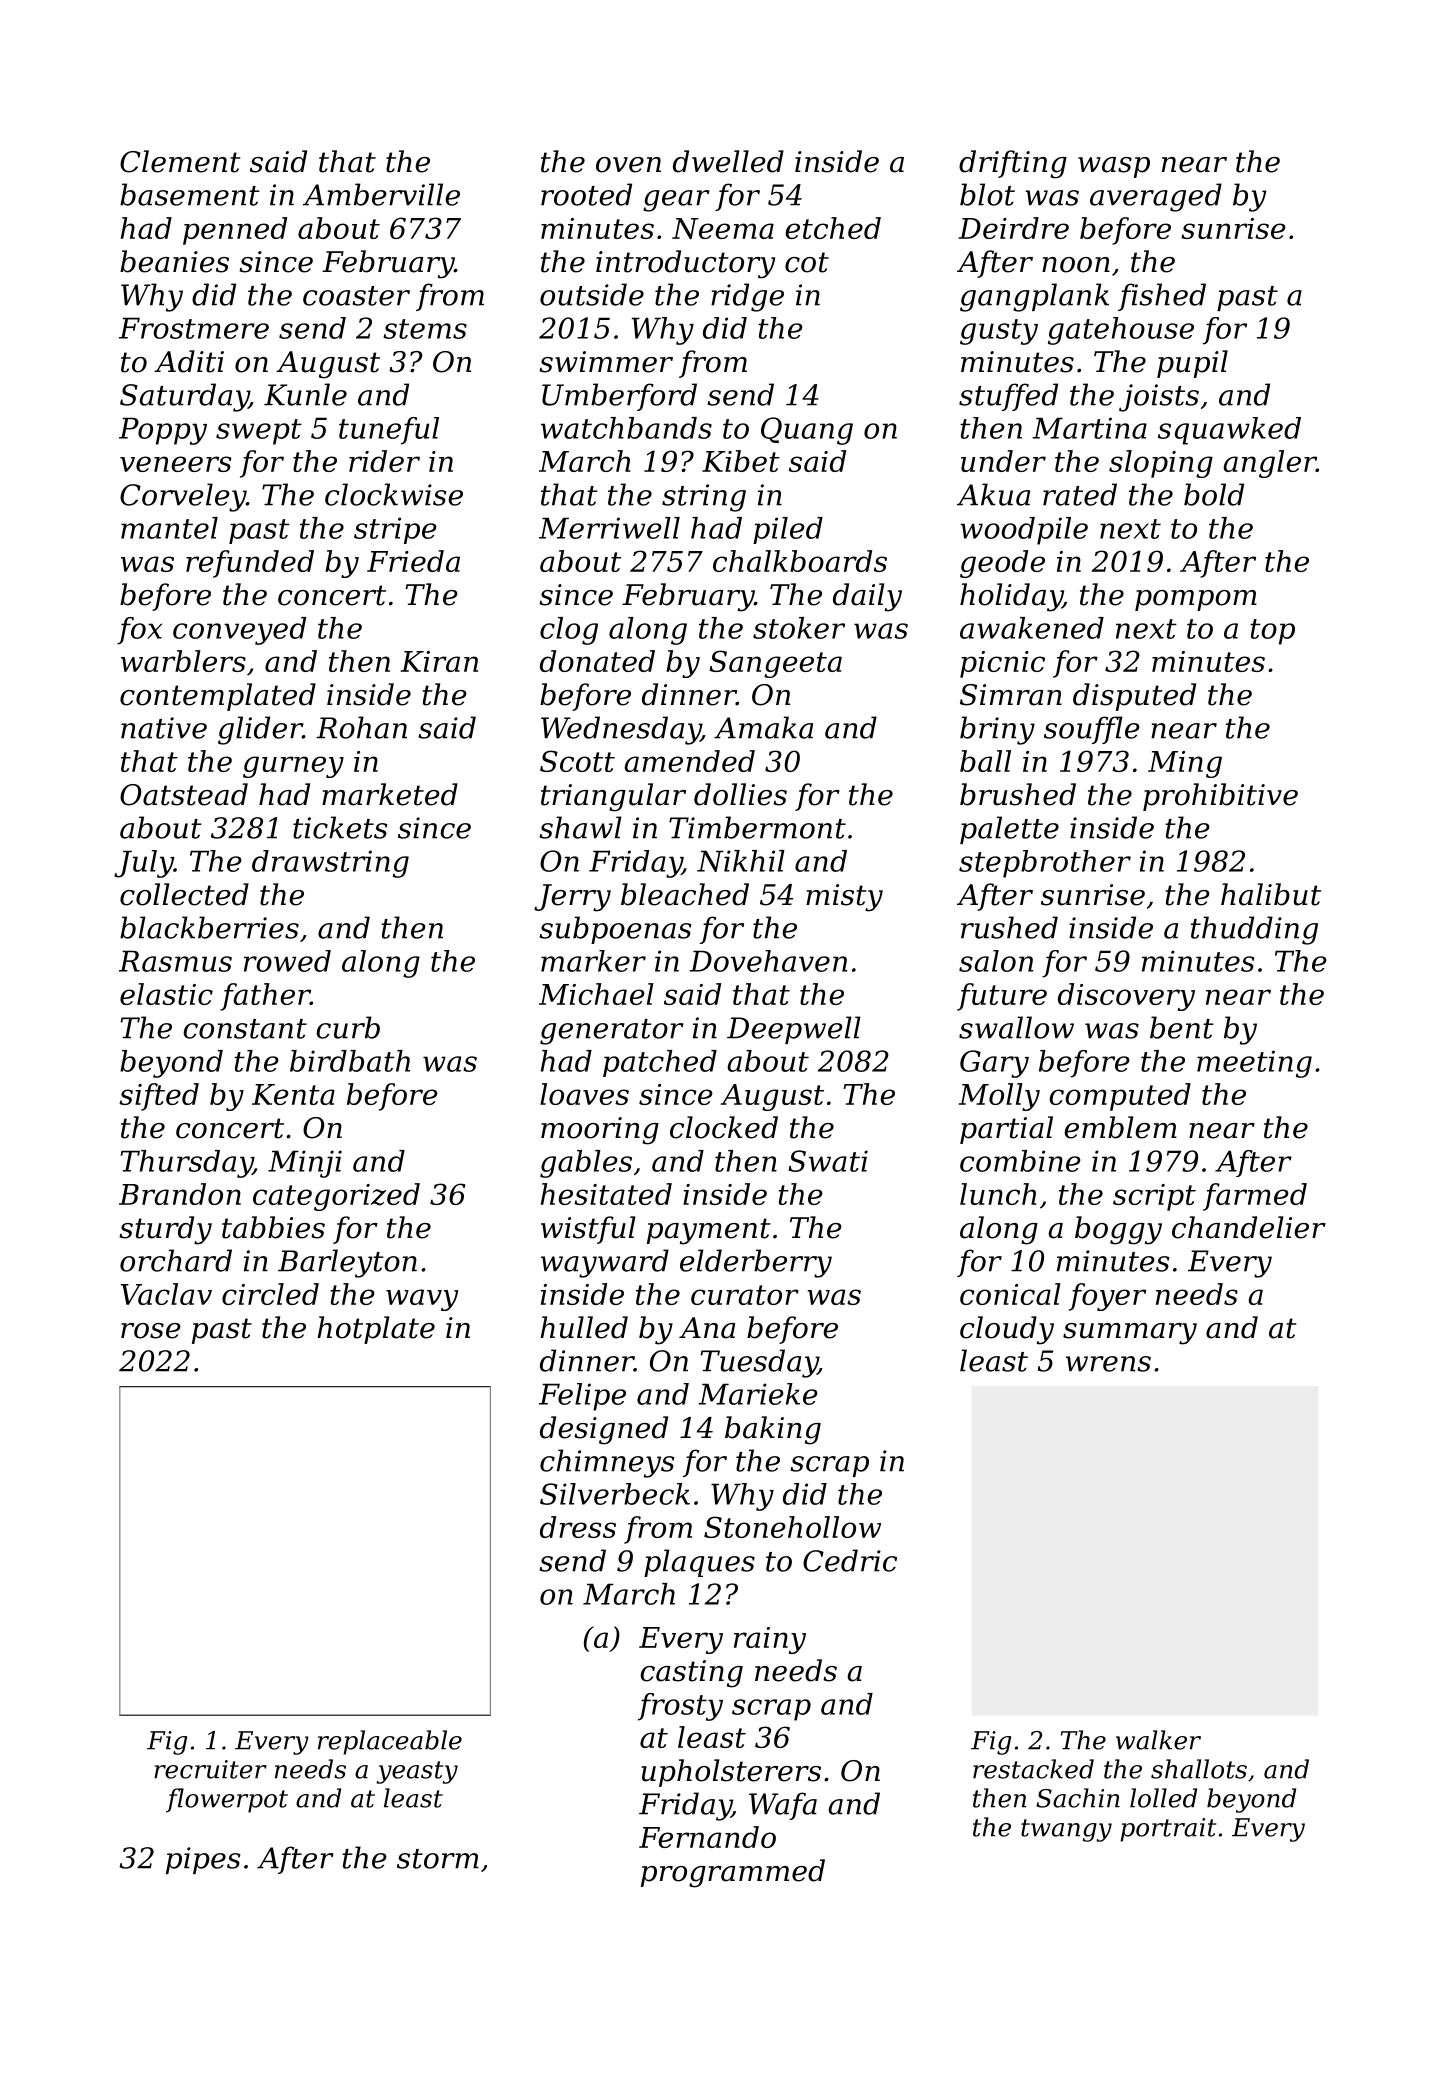  Describe the element at coordinates (584, 1327) in the screenshot. I see `hulled` at that location.
